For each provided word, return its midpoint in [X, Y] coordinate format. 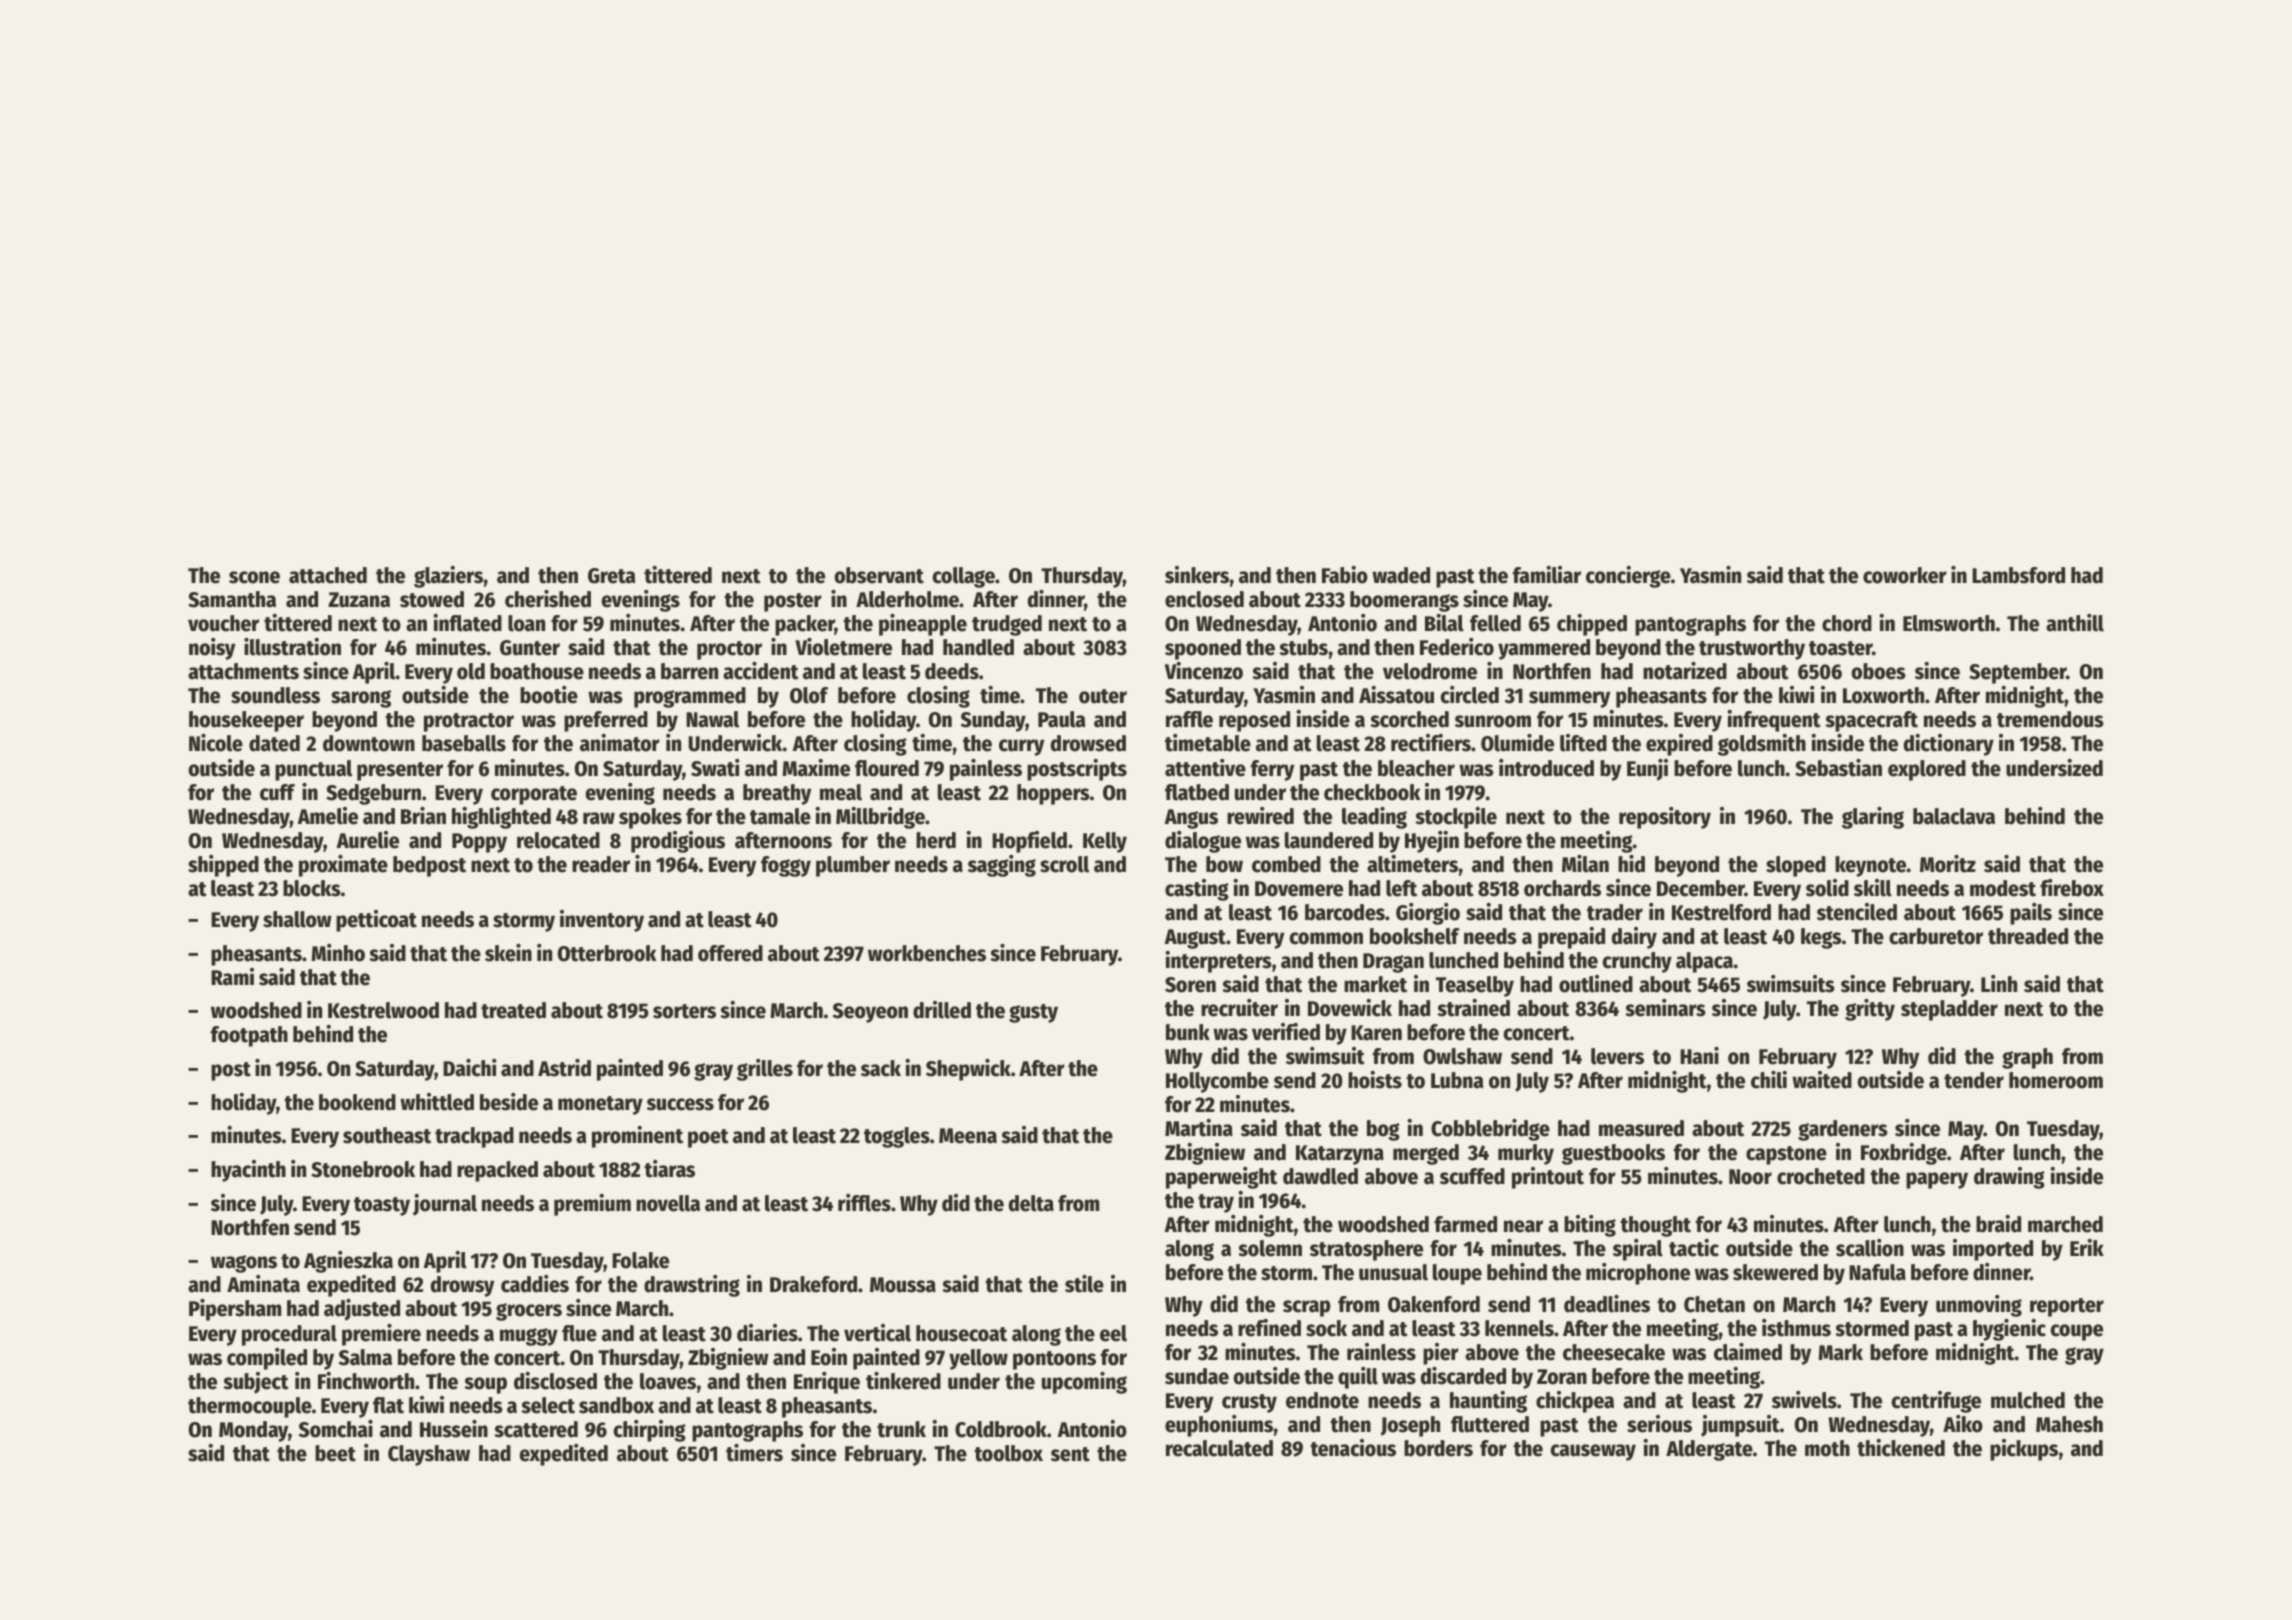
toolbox [1008, 1453]
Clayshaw [429, 1455]
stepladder [1949, 1010]
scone [254, 577]
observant [879, 575]
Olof [809, 695]
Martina [1199, 1128]
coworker [1905, 575]
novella [668, 1203]
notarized [1685, 671]
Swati [715, 768]
